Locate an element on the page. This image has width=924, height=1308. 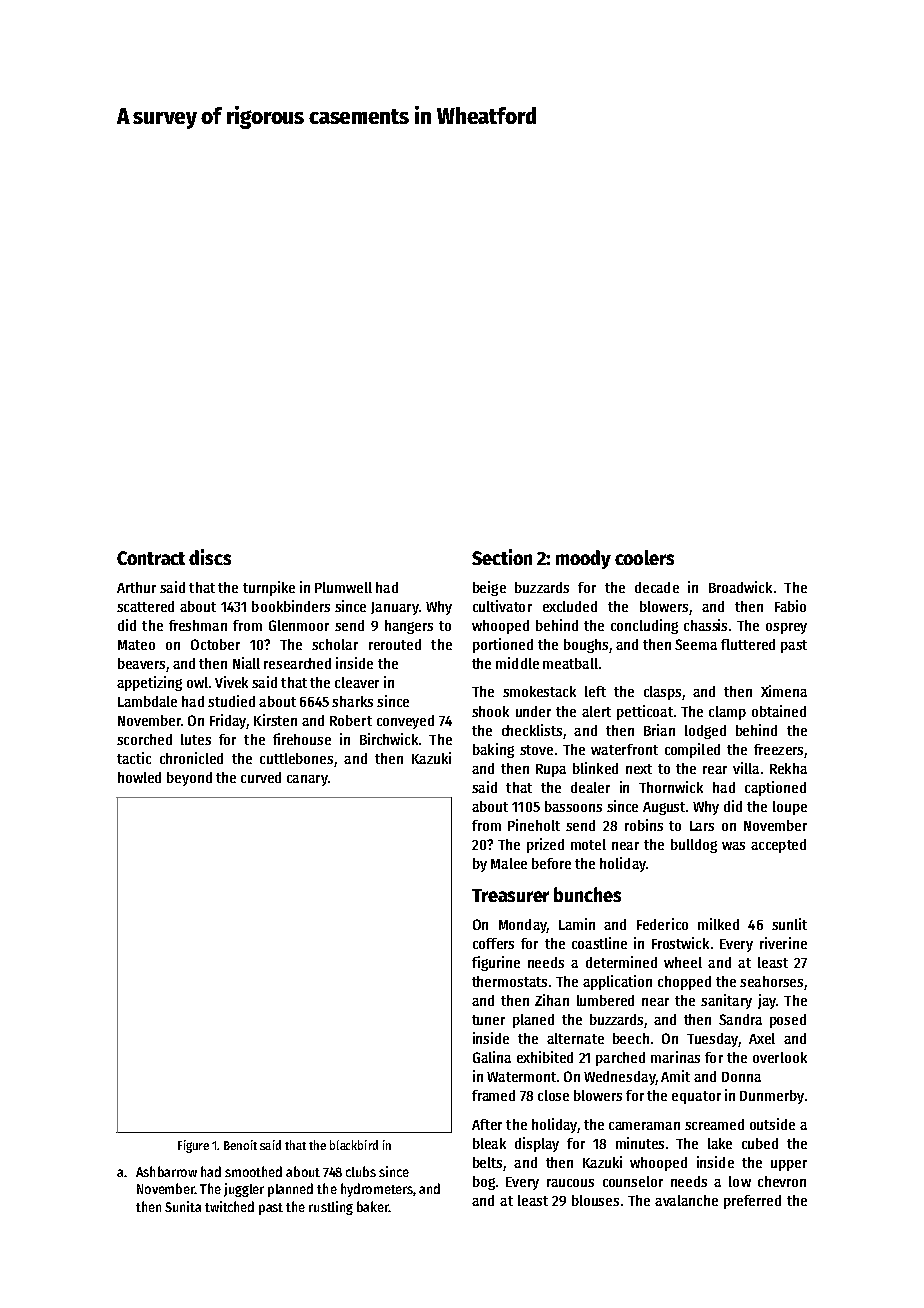
Fabio is located at coordinates (790, 606).
